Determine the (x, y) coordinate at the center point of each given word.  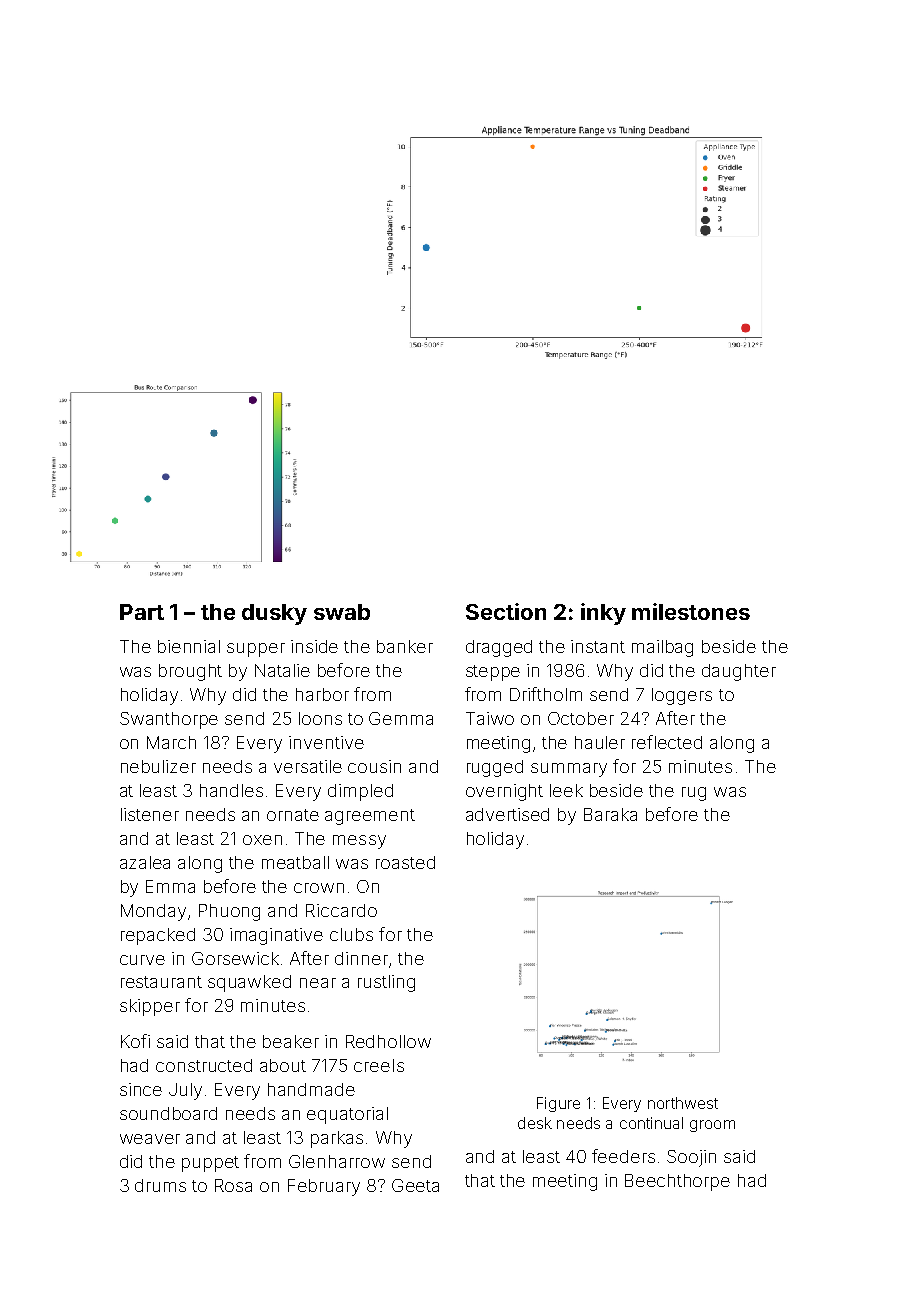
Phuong (229, 912)
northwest (683, 1103)
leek (566, 790)
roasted (405, 862)
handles (231, 790)
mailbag (662, 648)
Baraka (610, 814)
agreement (370, 817)
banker (405, 646)
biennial (189, 646)
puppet (210, 1164)
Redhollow (388, 1041)
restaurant (161, 982)
